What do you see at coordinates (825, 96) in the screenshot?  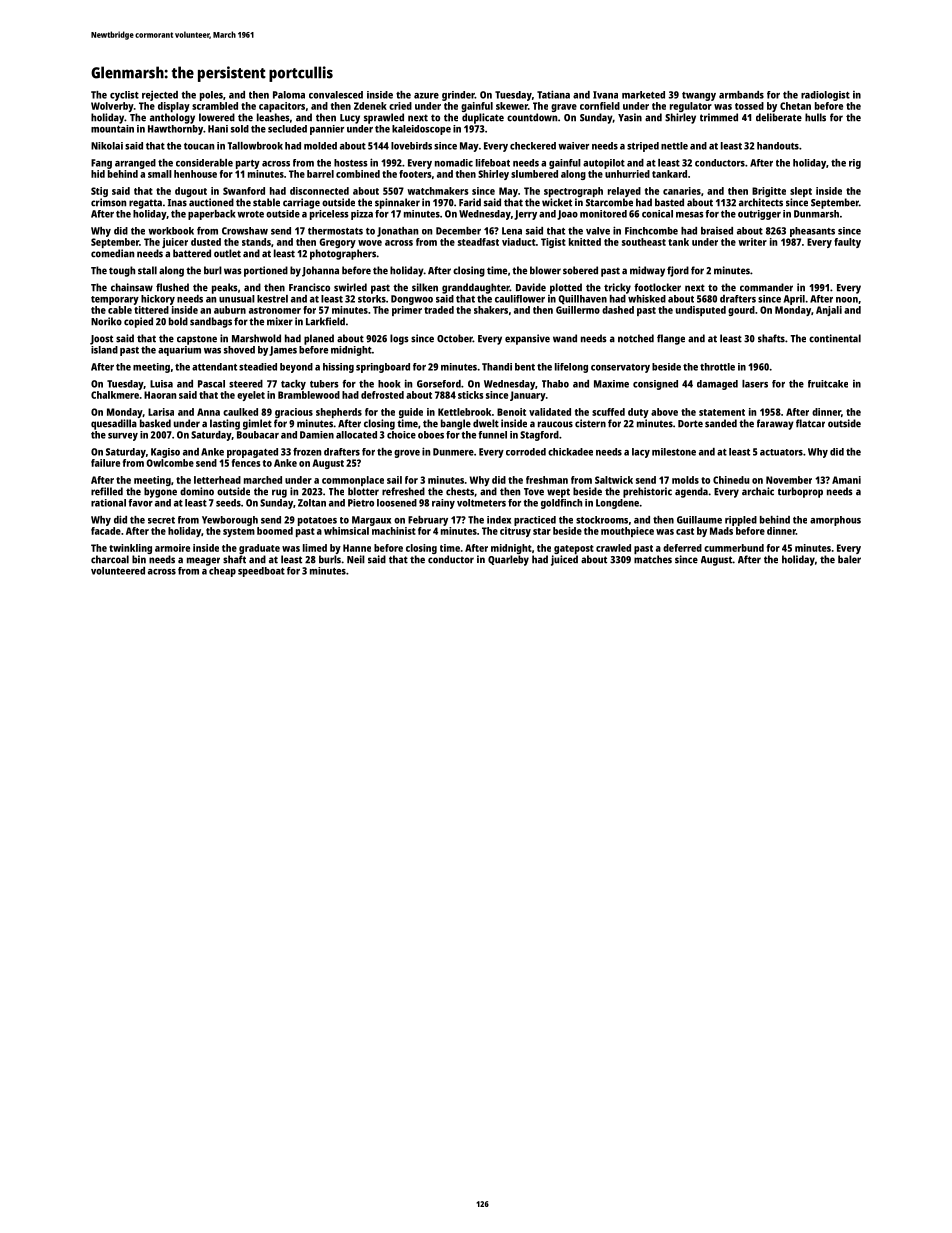 I see `radiologist` at bounding box center [825, 96].
